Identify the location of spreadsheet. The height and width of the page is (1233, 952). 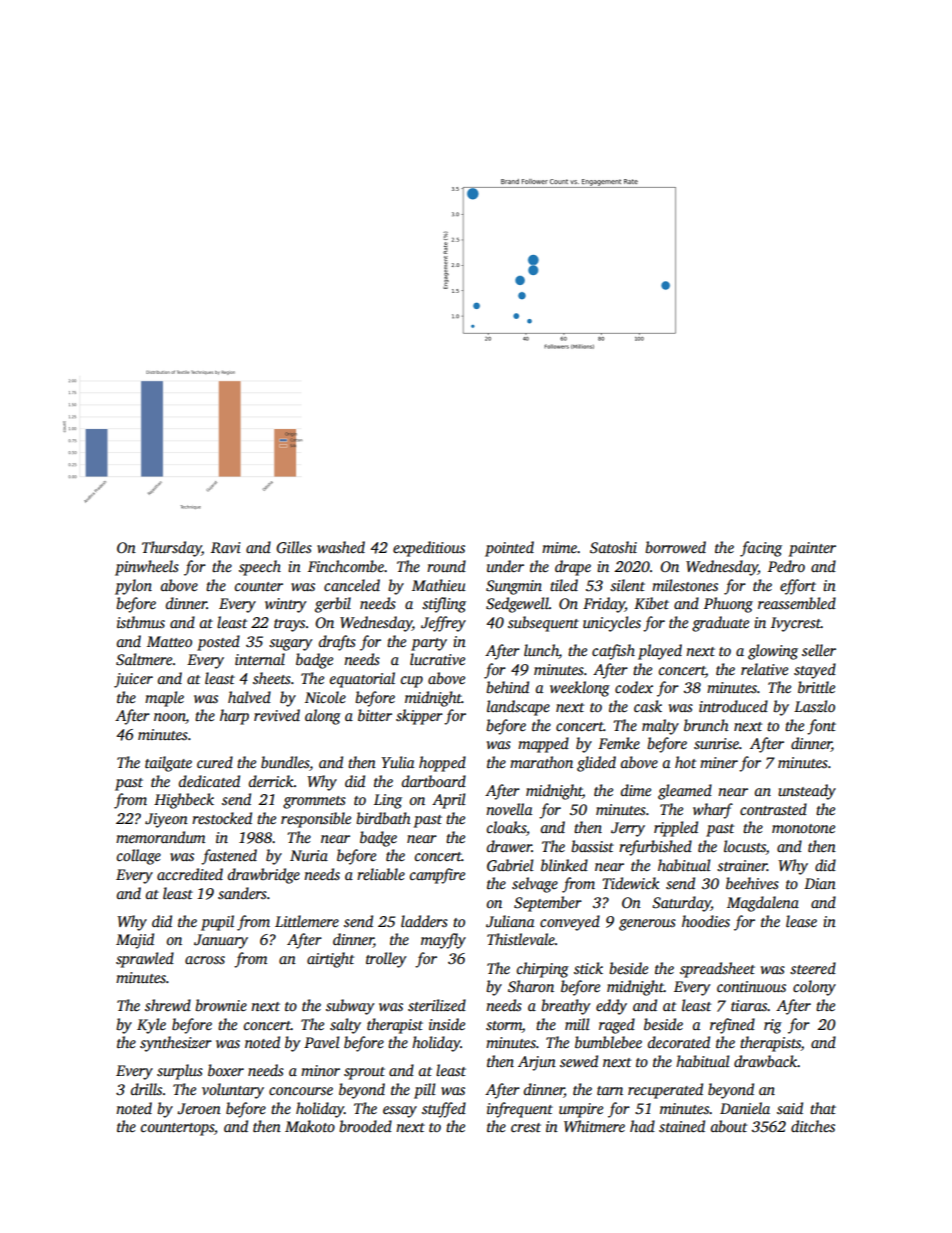
(717, 970).
